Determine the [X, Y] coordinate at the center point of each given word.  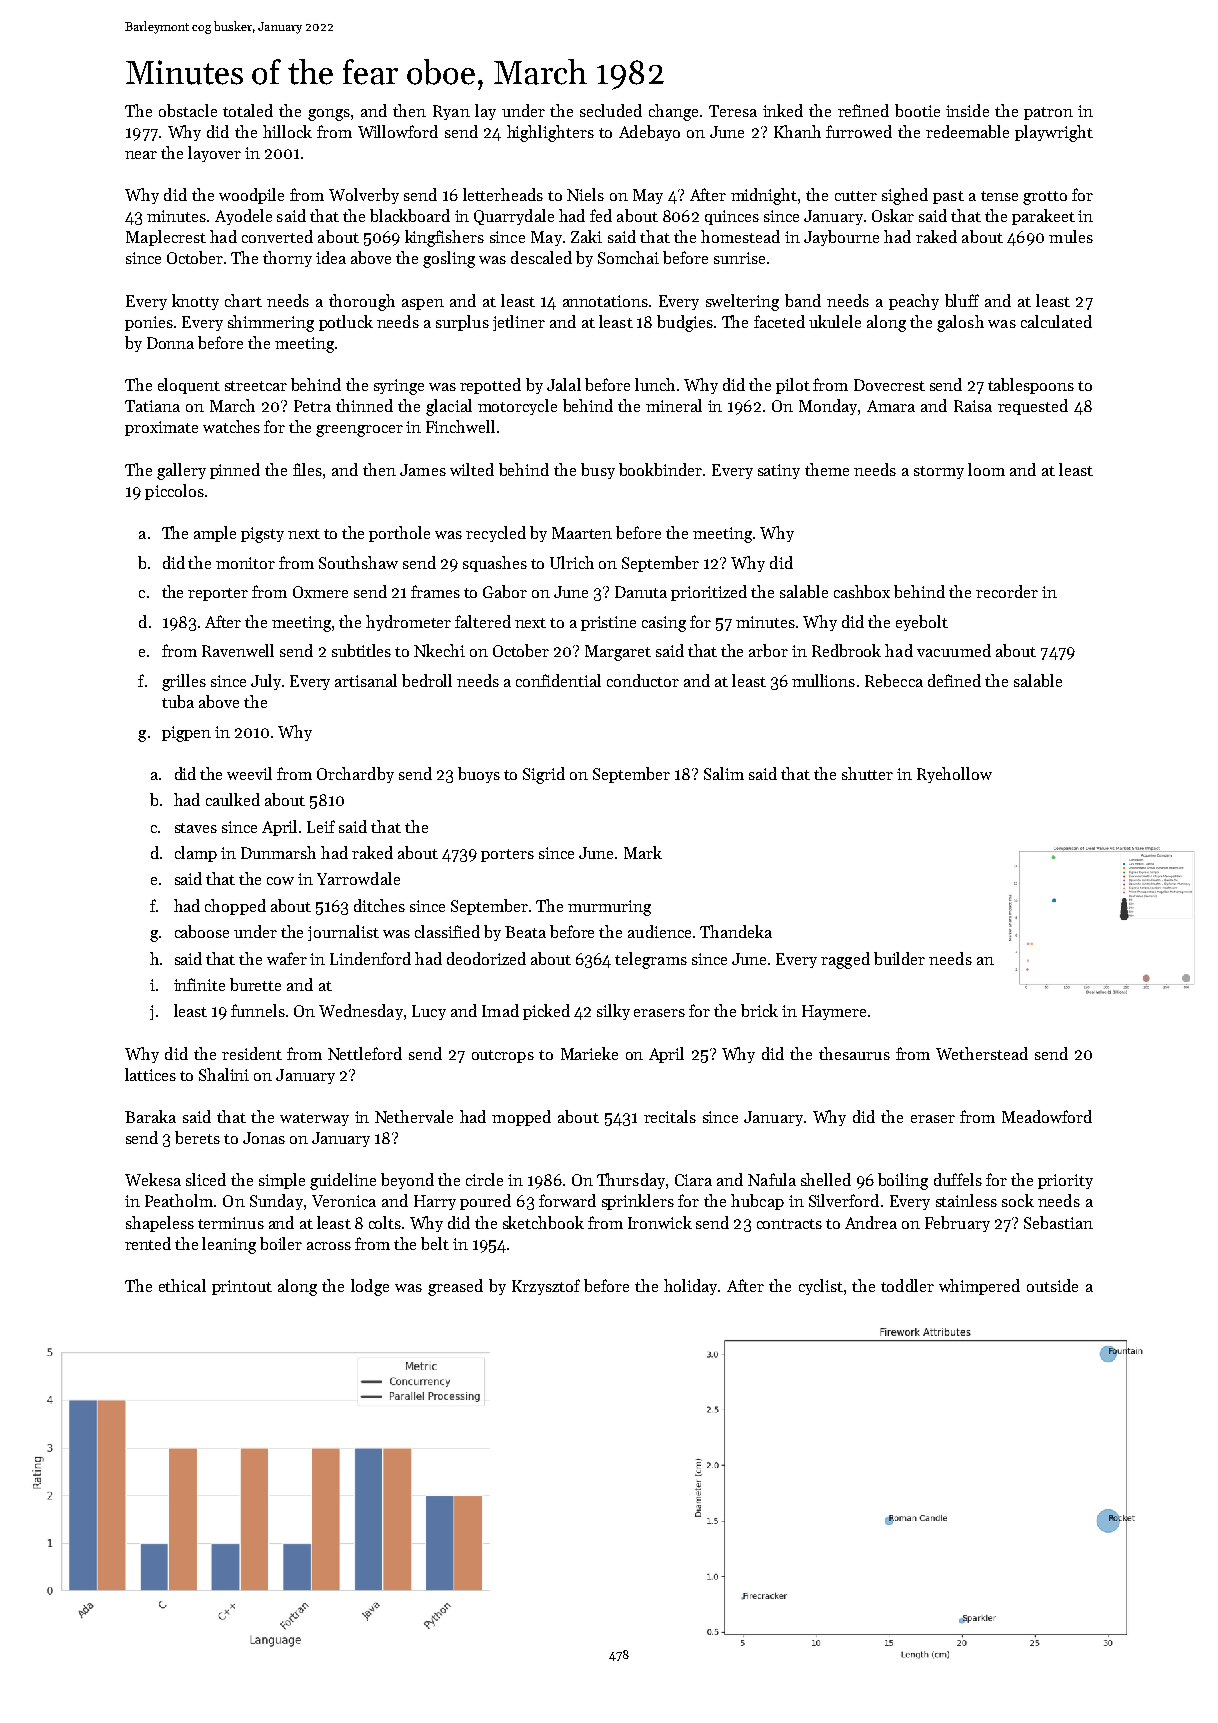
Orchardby [355, 775]
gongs [329, 115]
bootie [917, 110]
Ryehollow [954, 775]
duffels [958, 1179]
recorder [1007, 591]
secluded [611, 110]
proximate [161, 428]
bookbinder [660, 469]
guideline [343, 1181]
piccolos [174, 492]
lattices [150, 1074]
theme [827, 469]
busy [598, 471]
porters [507, 855]
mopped [521, 1118]
